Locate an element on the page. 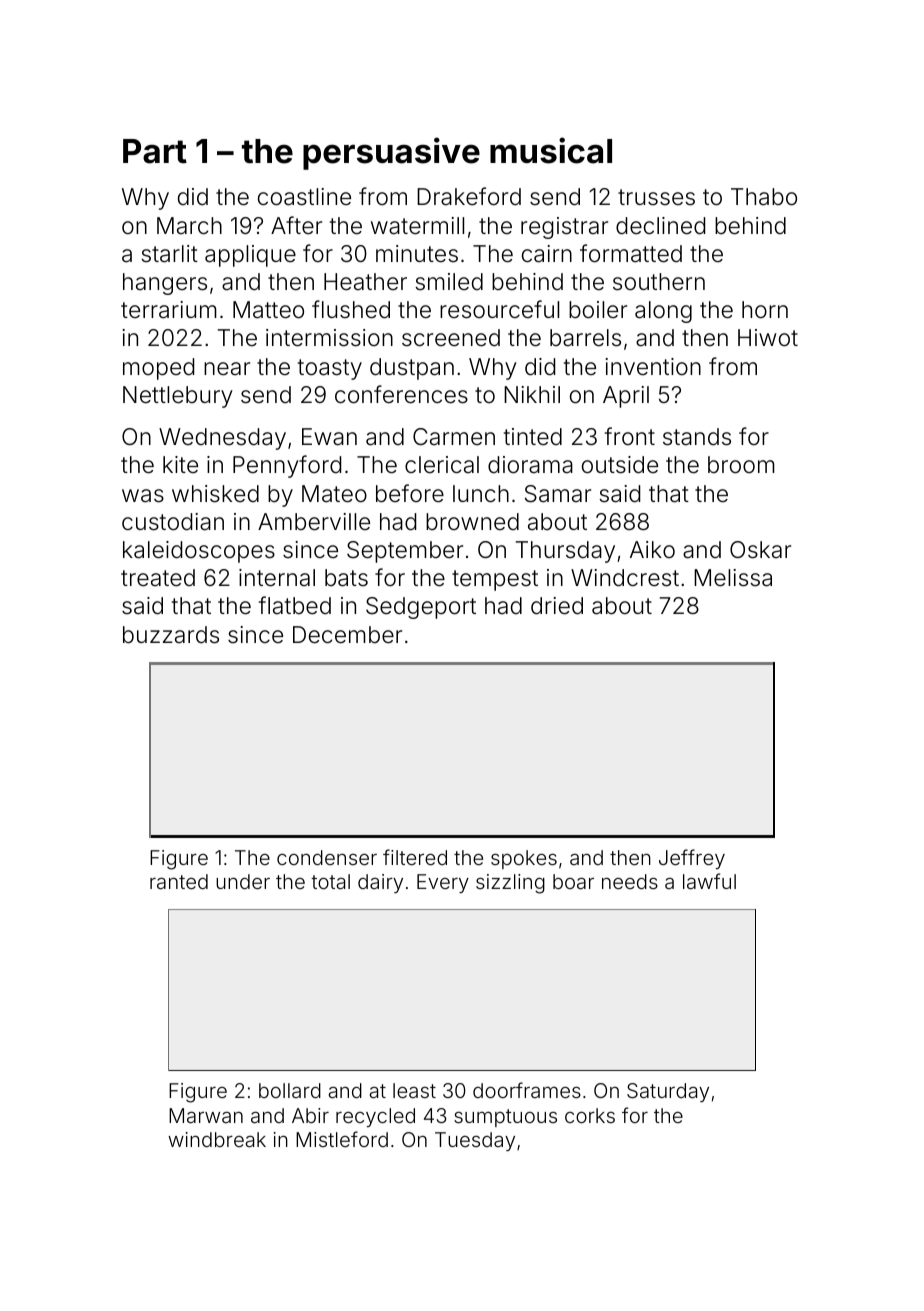 The image size is (924, 1311). Thabo is located at coordinates (764, 197).
